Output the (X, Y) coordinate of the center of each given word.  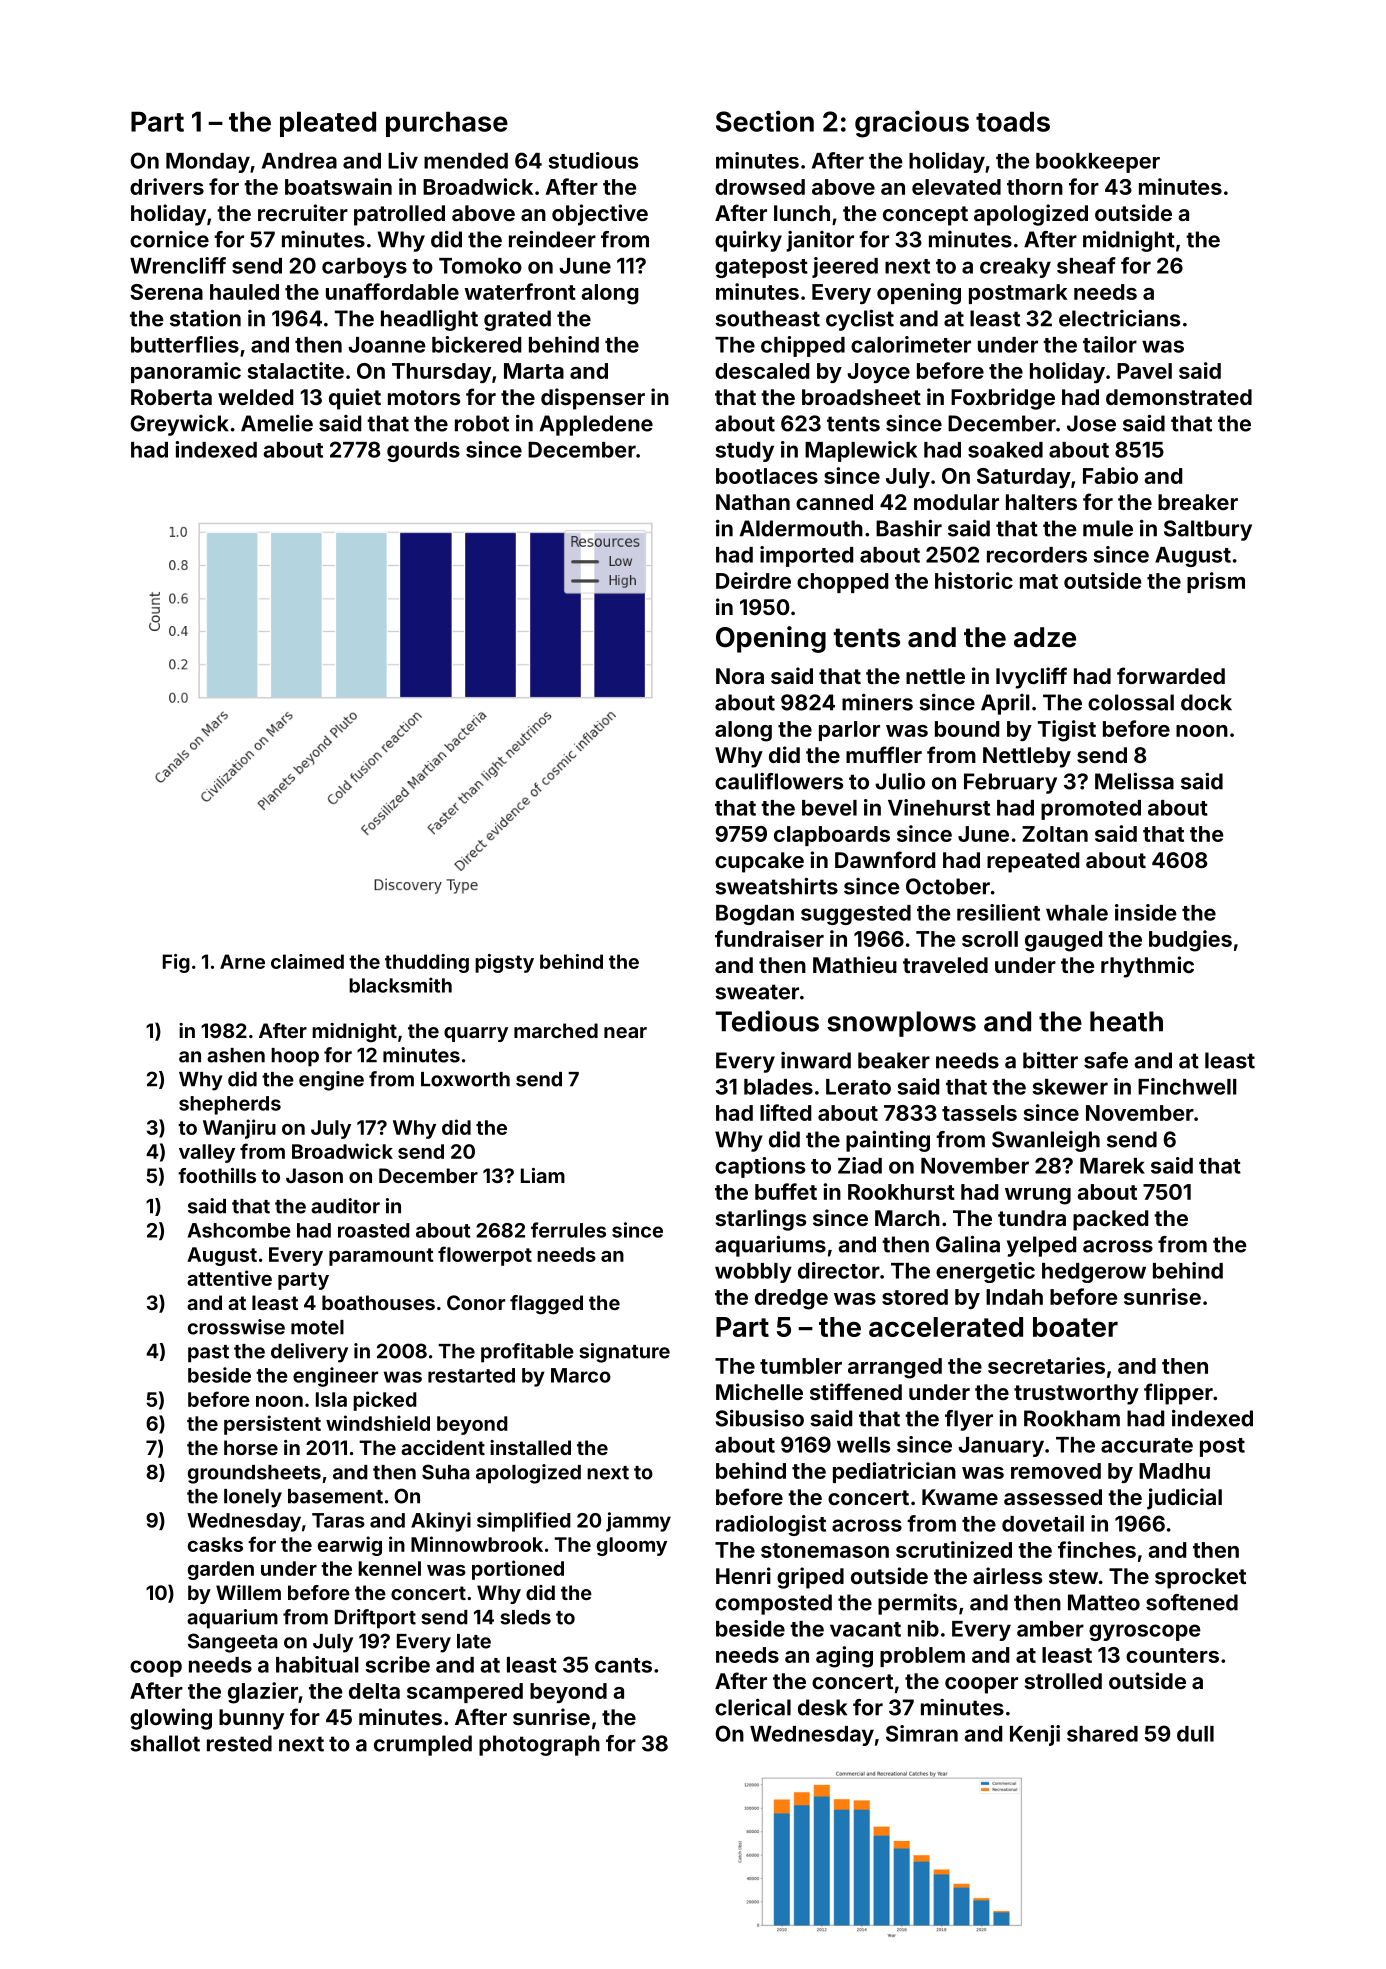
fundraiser (769, 938)
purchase (447, 124)
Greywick (179, 425)
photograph (539, 1745)
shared (1102, 1734)
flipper (1178, 1394)
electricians (1119, 318)
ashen (236, 1055)
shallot (165, 1743)
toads (1013, 121)
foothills (217, 1175)
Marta (534, 371)
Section (765, 121)
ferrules (568, 1230)
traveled (945, 965)
